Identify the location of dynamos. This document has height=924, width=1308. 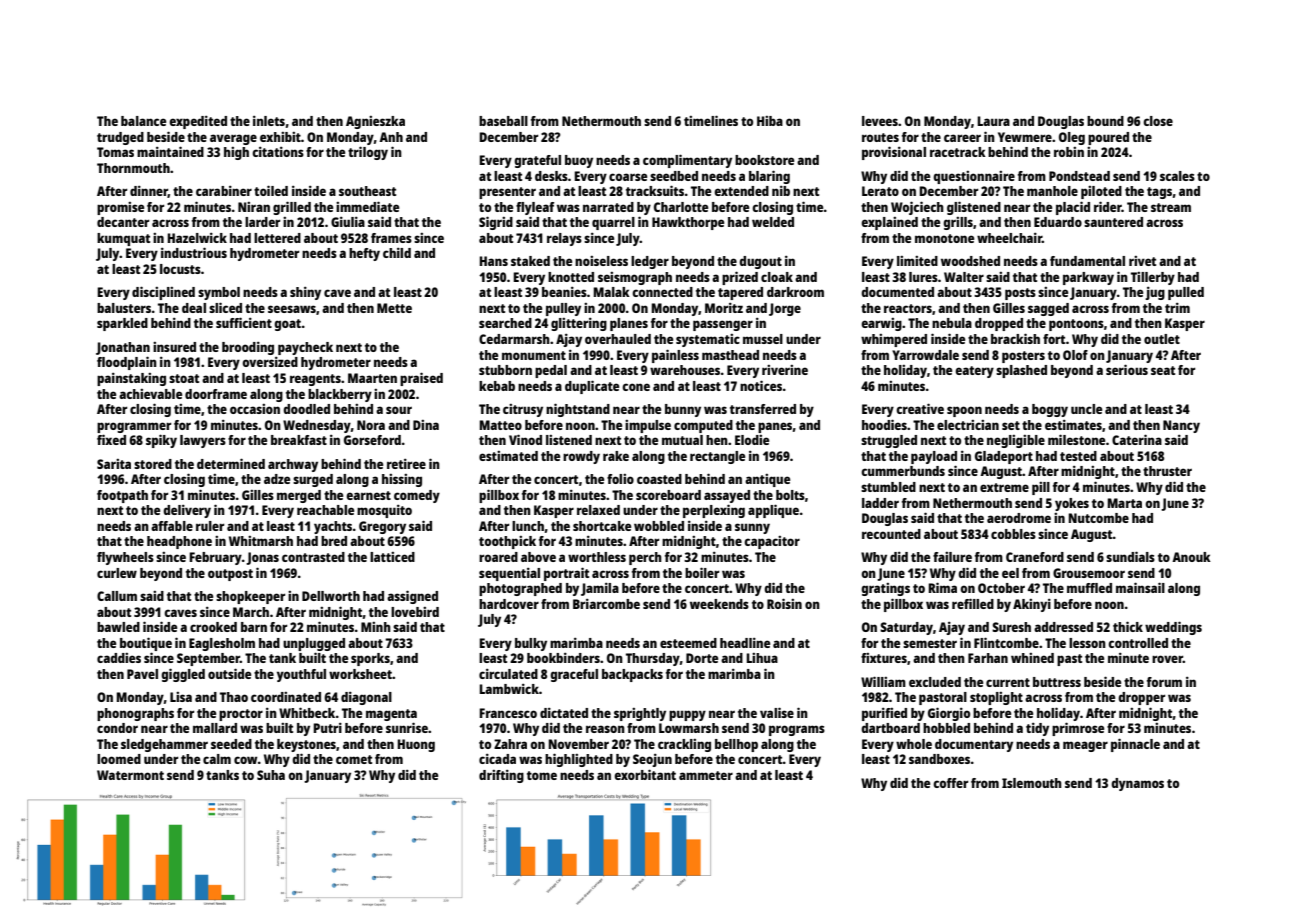
(1137, 784).
